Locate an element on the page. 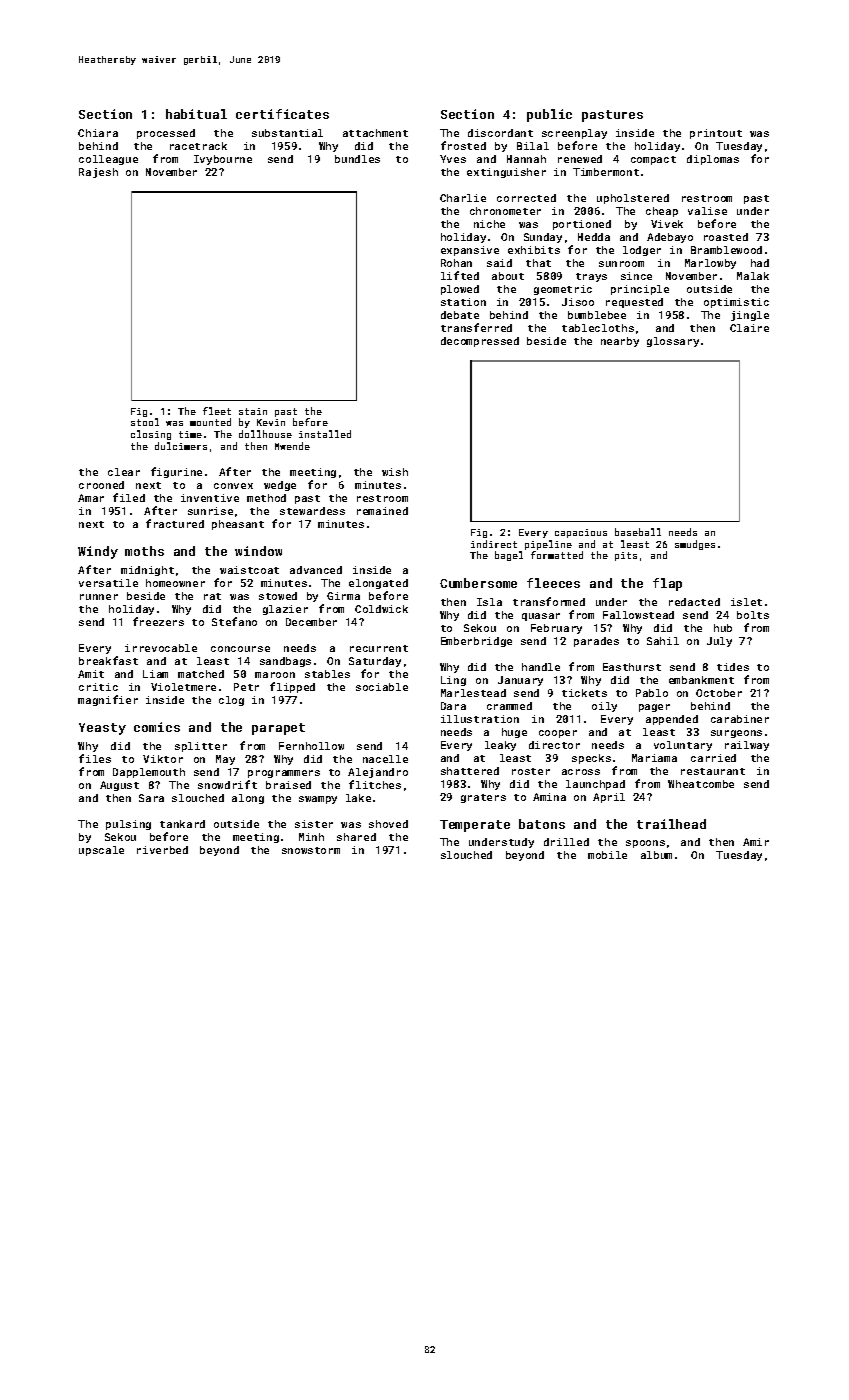  Malak is located at coordinates (753, 276).
